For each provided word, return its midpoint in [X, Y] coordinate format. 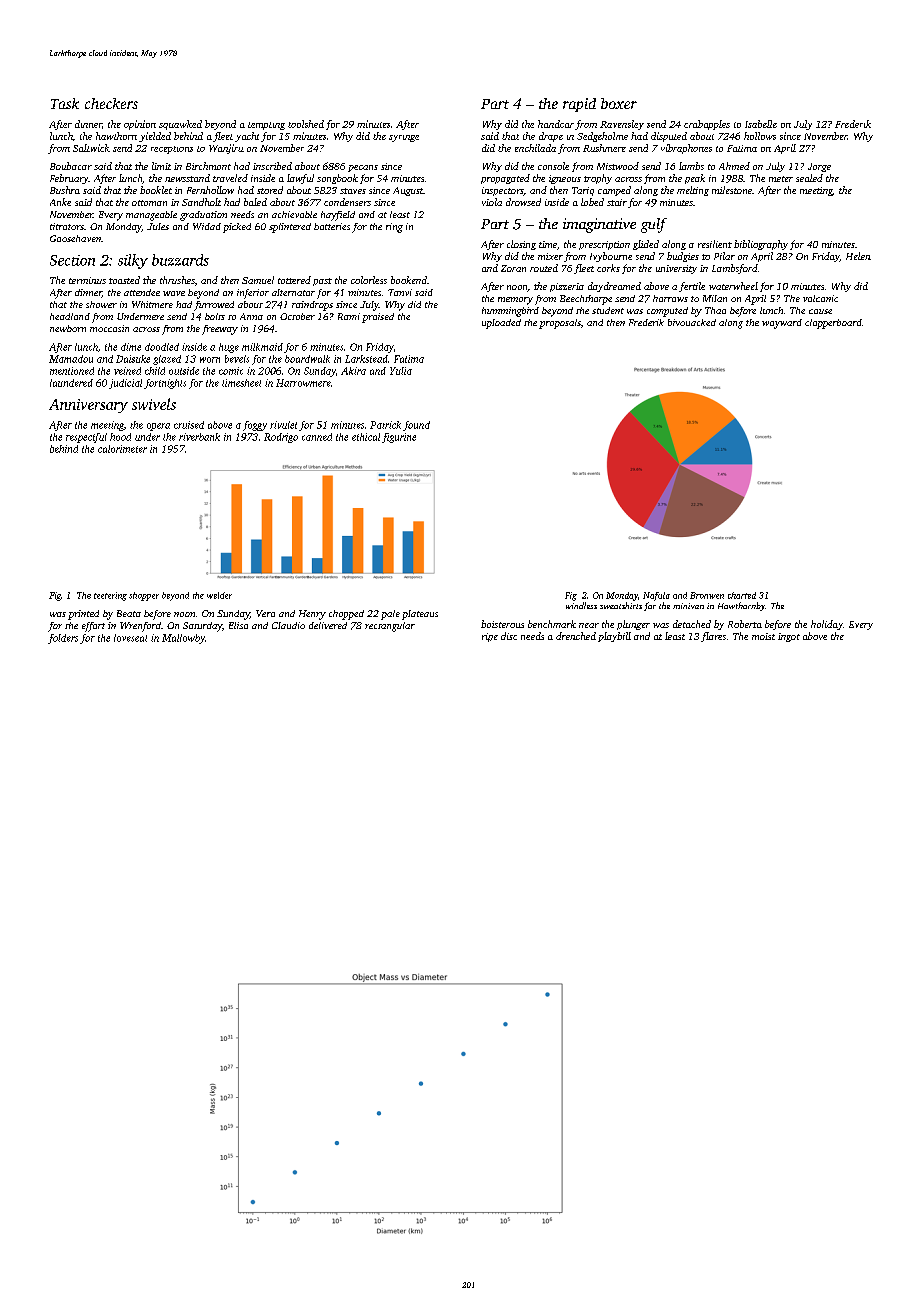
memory [515, 301]
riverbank [199, 437]
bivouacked [692, 322]
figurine [399, 438]
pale [390, 615]
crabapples [707, 125]
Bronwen [707, 595]
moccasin [109, 328]
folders [63, 639]
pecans [363, 168]
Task [65, 103]
